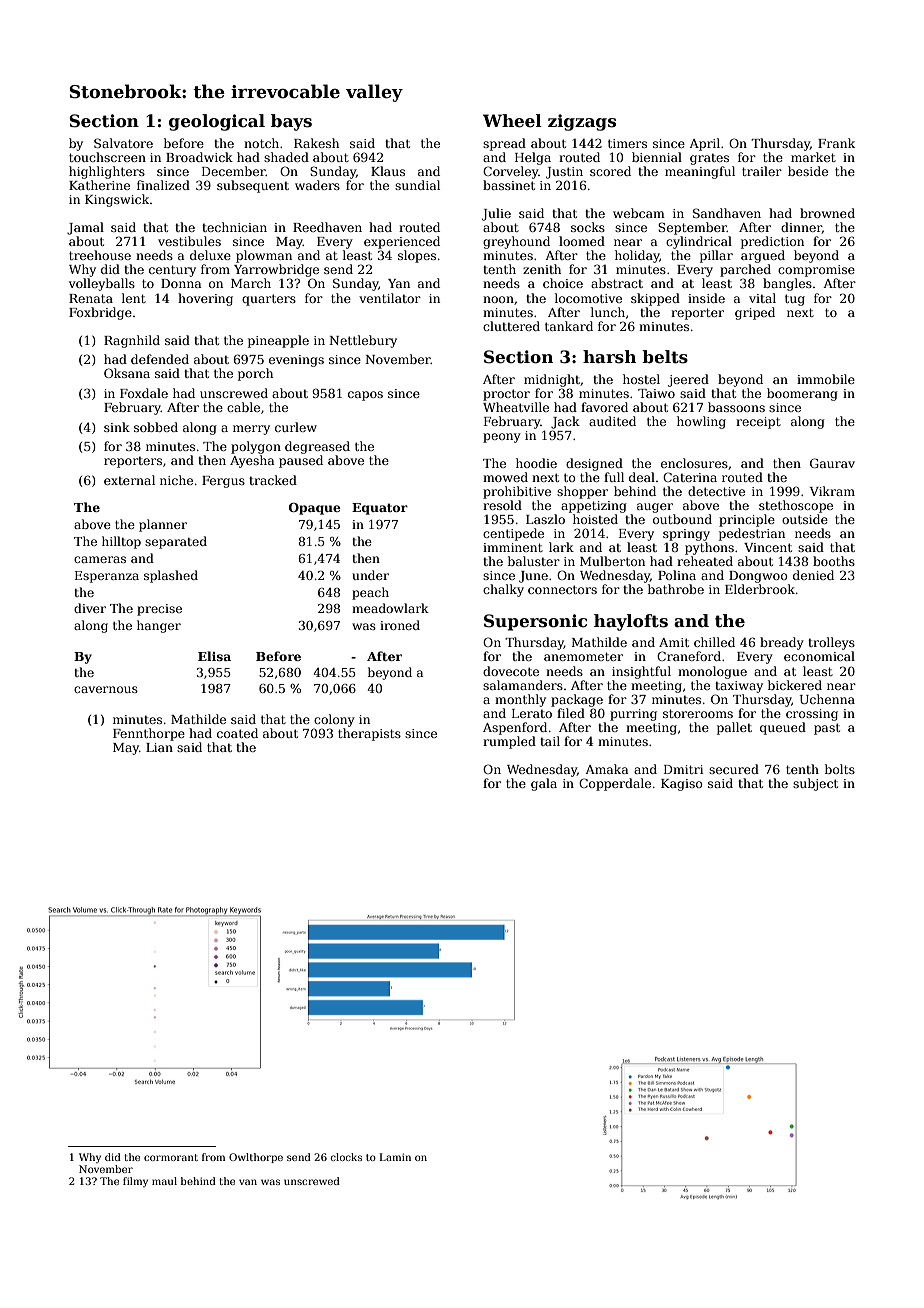  Describe the element at coordinates (709, 548) in the screenshot. I see `pythons` at that location.
